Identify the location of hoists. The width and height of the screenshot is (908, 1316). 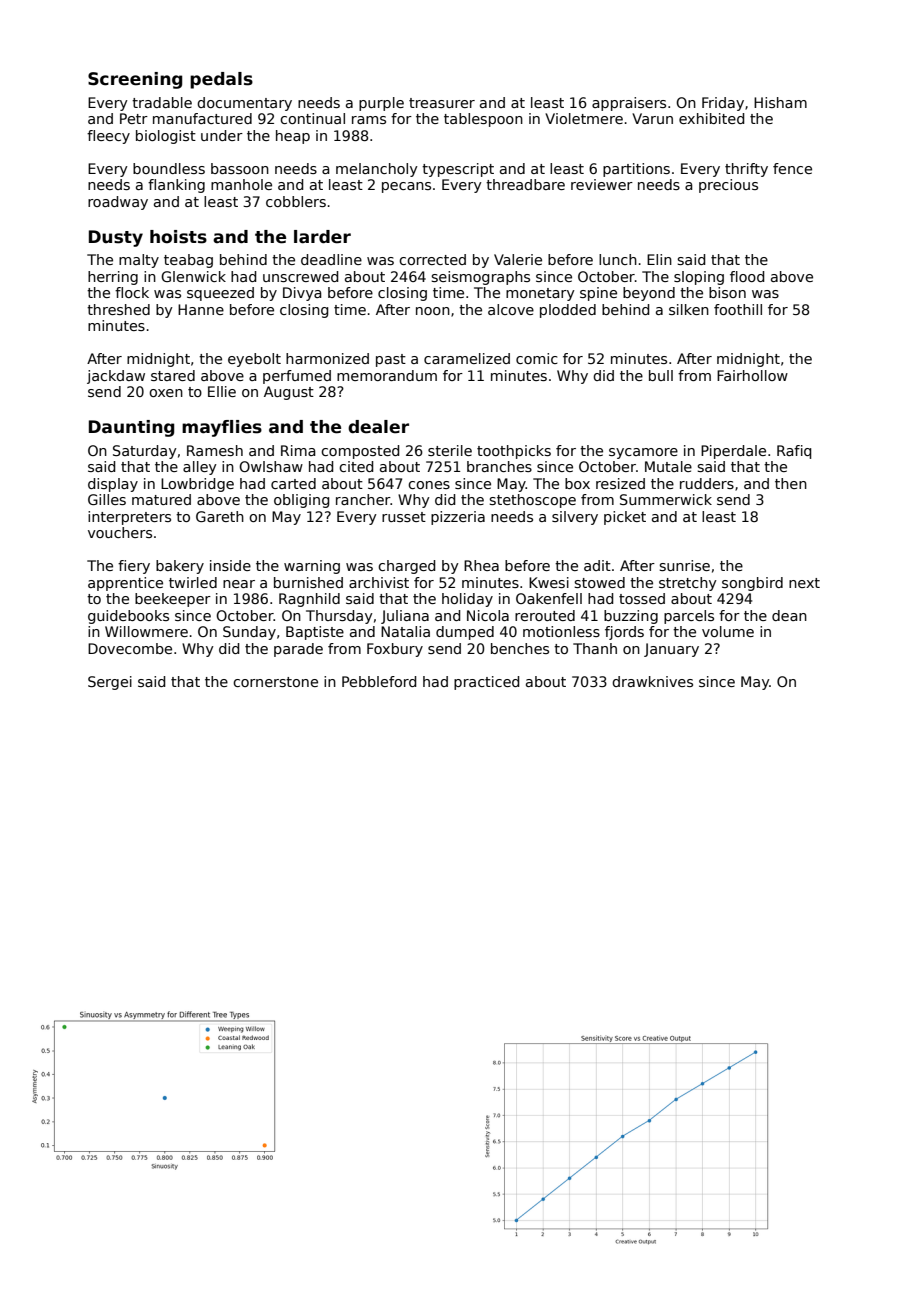
(178, 237).
